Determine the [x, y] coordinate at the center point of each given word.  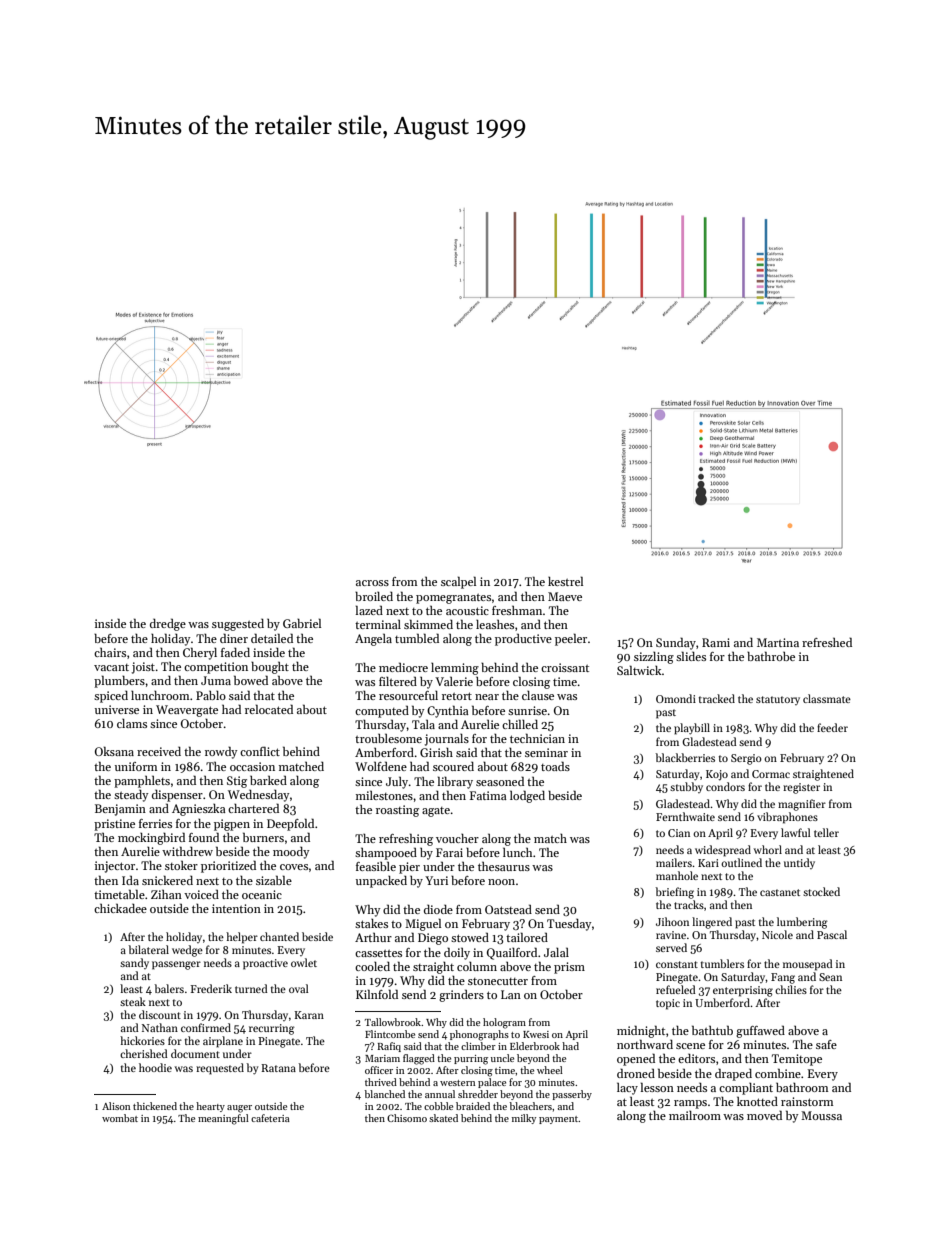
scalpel [458, 582]
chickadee [120, 908]
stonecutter [498, 981]
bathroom [802, 1087]
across [372, 583]
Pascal [832, 934]
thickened [155, 1106]
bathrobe [771, 656]
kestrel [565, 581]
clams [132, 723]
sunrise [527, 710]
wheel [550, 1070]
